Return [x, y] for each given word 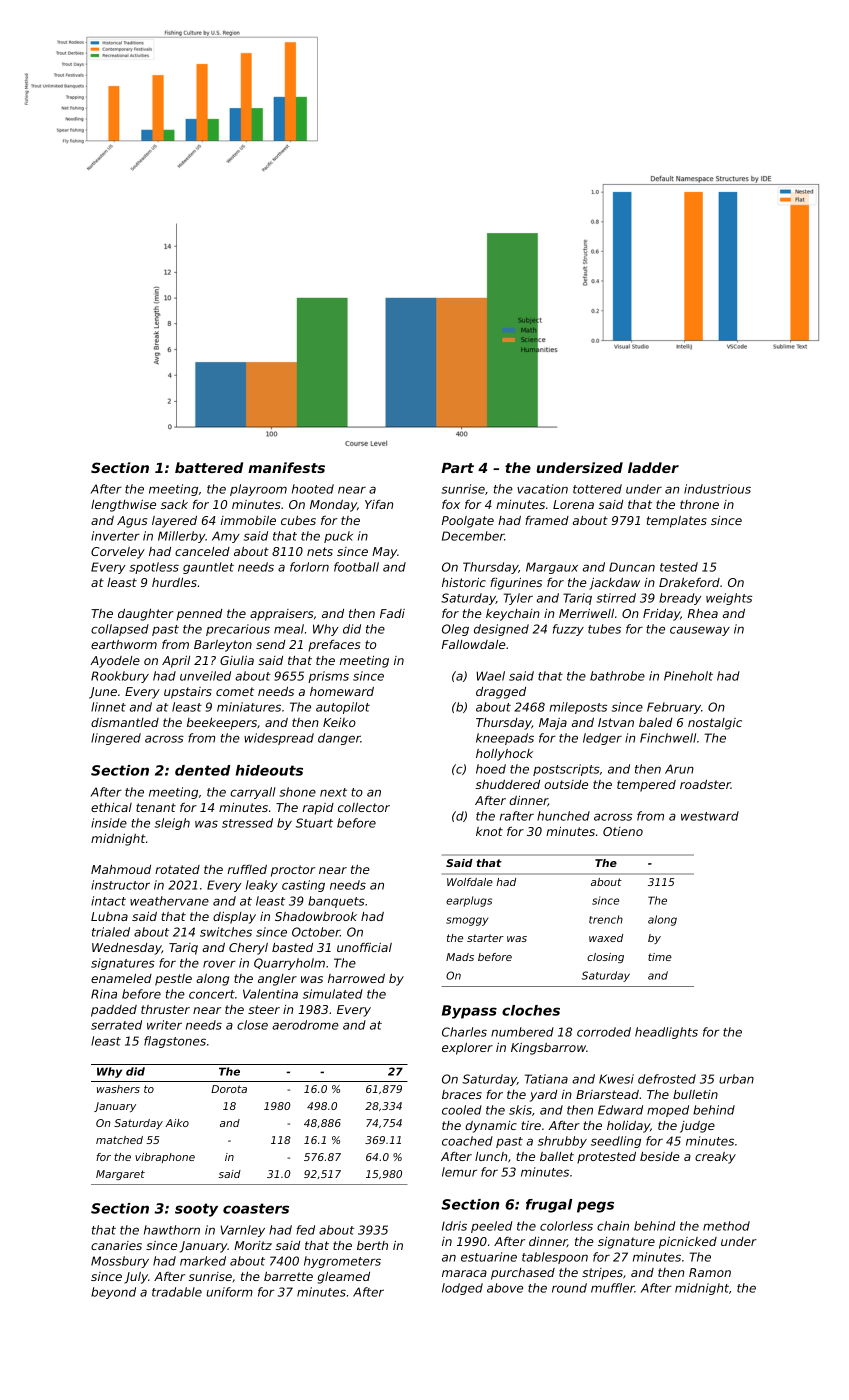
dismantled [125, 722]
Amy [226, 537]
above [505, 1288]
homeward [342, 691]
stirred [616, 598]
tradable [177, 1292]
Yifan [379, 504]
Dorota [229, 1089]
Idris [454, 1226]
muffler [613, 1288]
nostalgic [715, 724]
